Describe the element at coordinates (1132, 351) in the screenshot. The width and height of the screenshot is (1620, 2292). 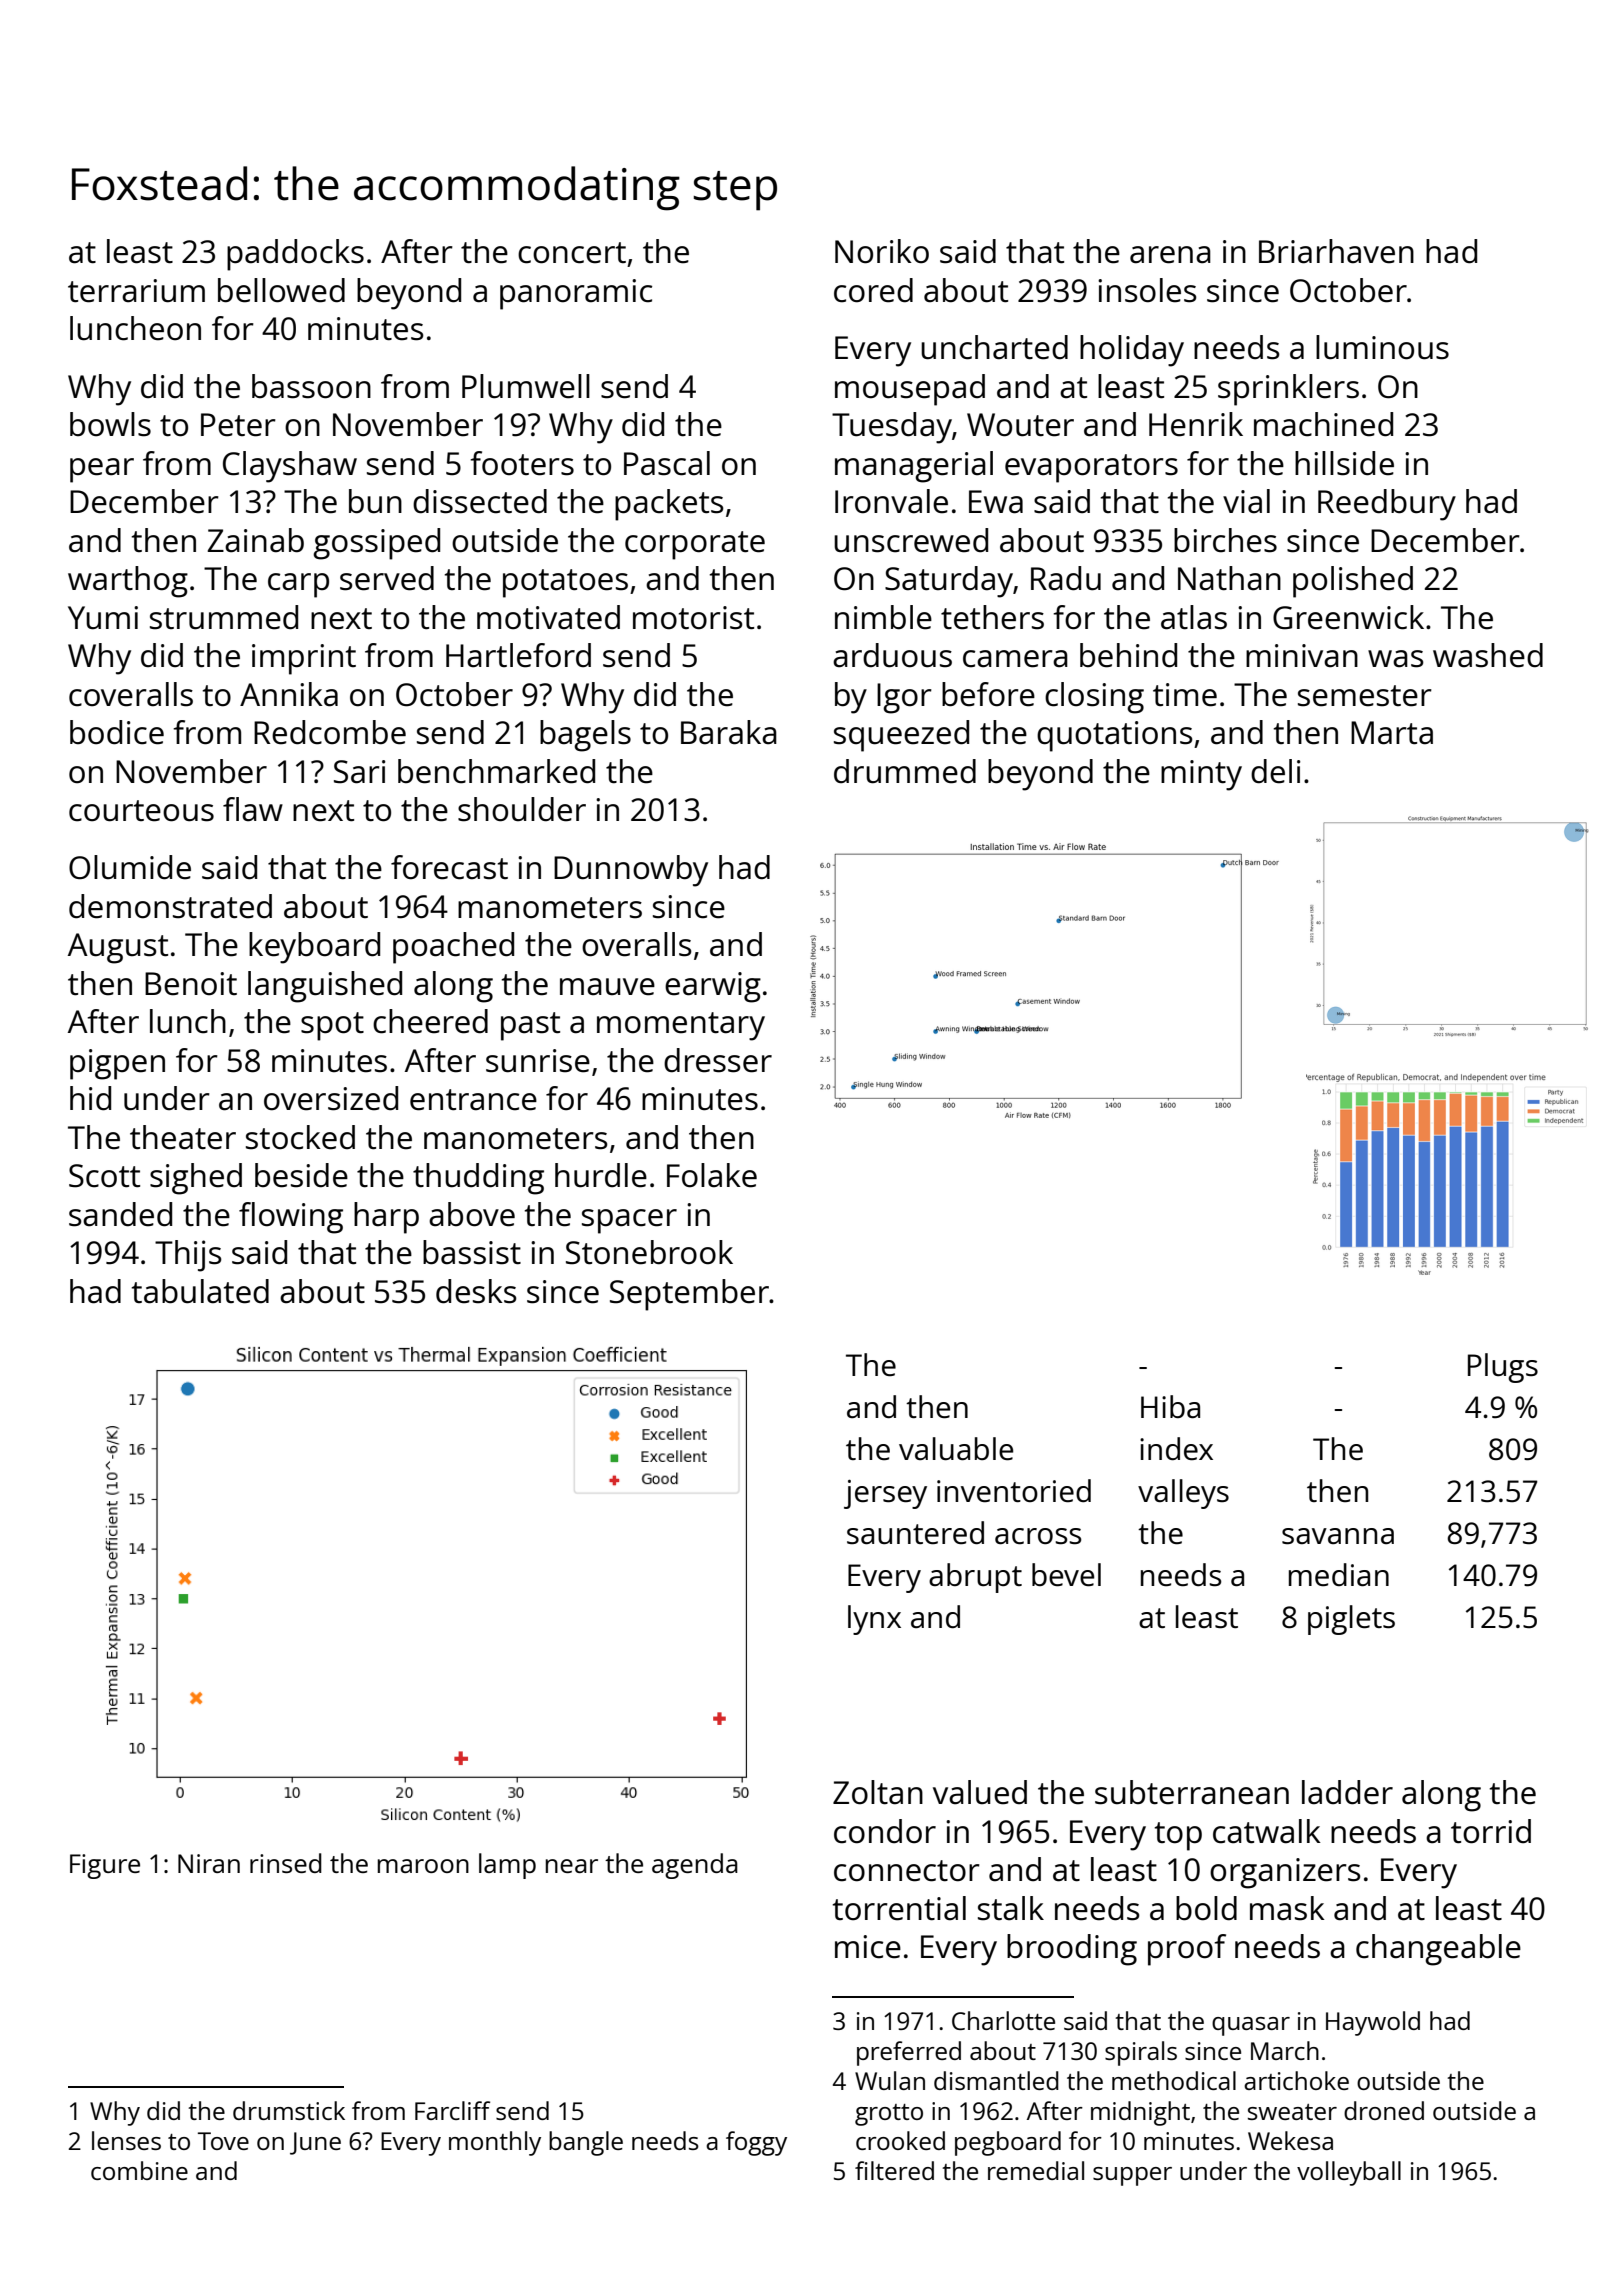
I see `holiday` at that location.
